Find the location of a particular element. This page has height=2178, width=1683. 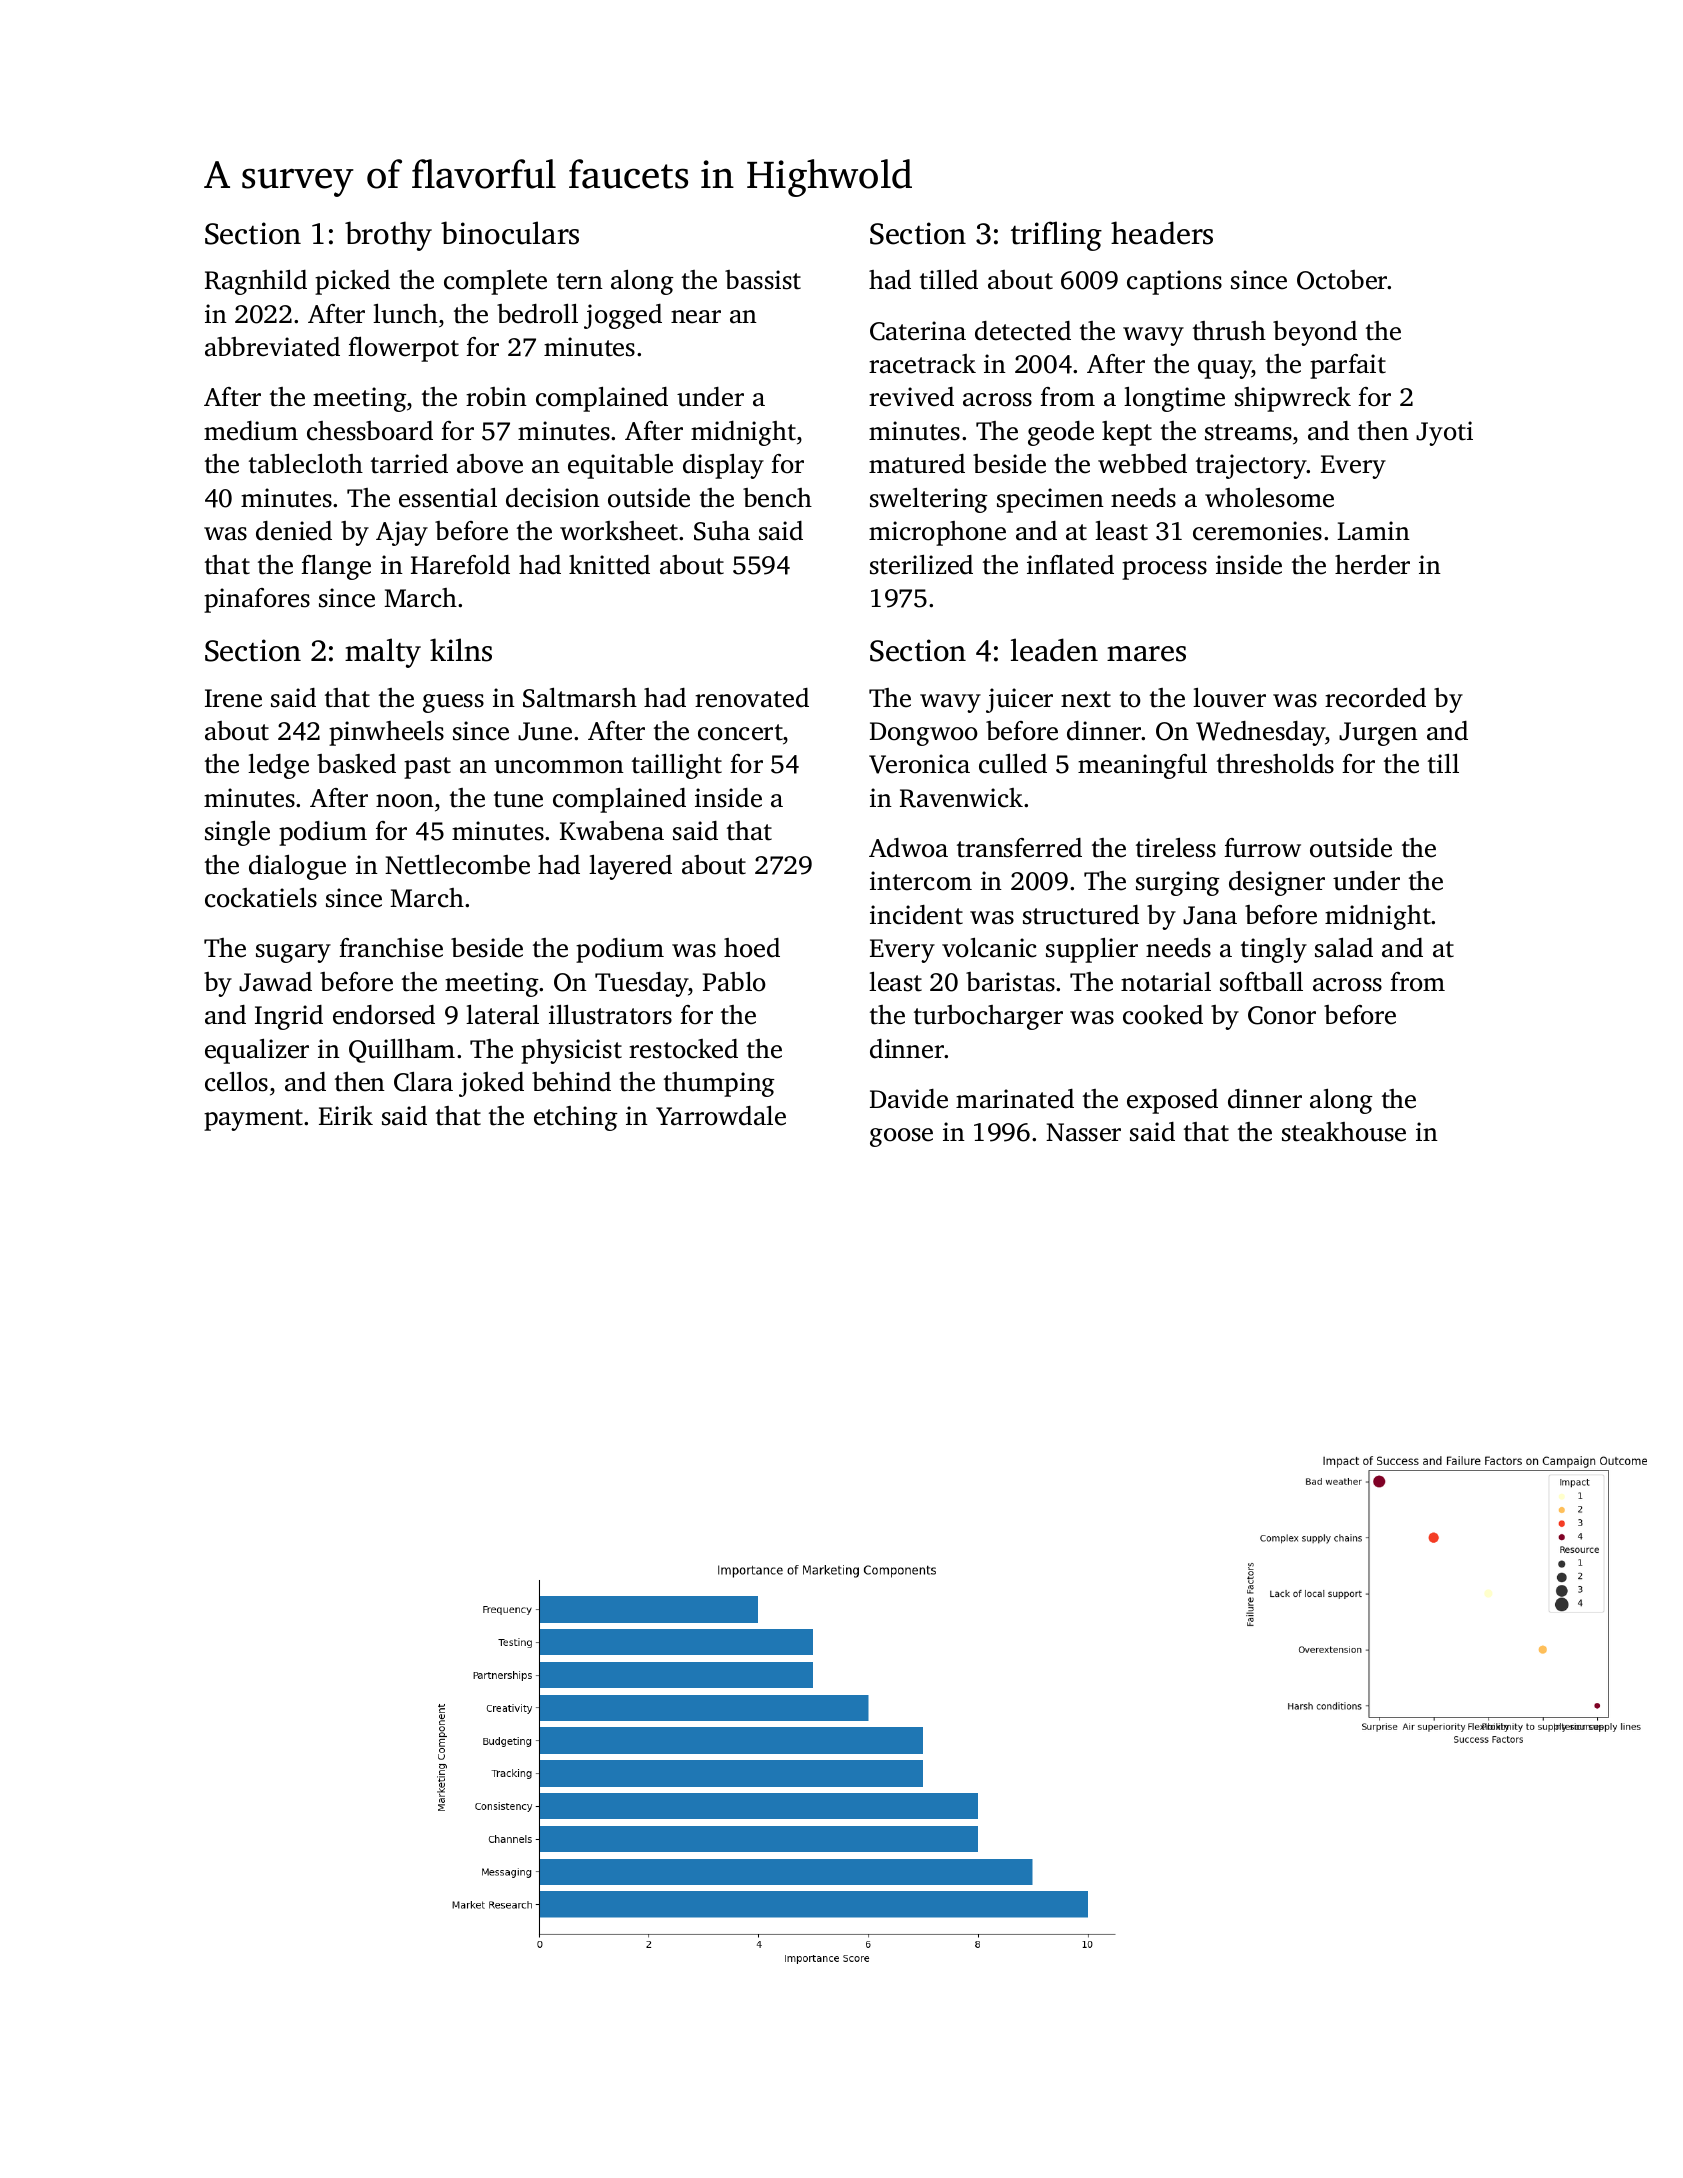

thresholds is located at coordinates (1275, 764).
